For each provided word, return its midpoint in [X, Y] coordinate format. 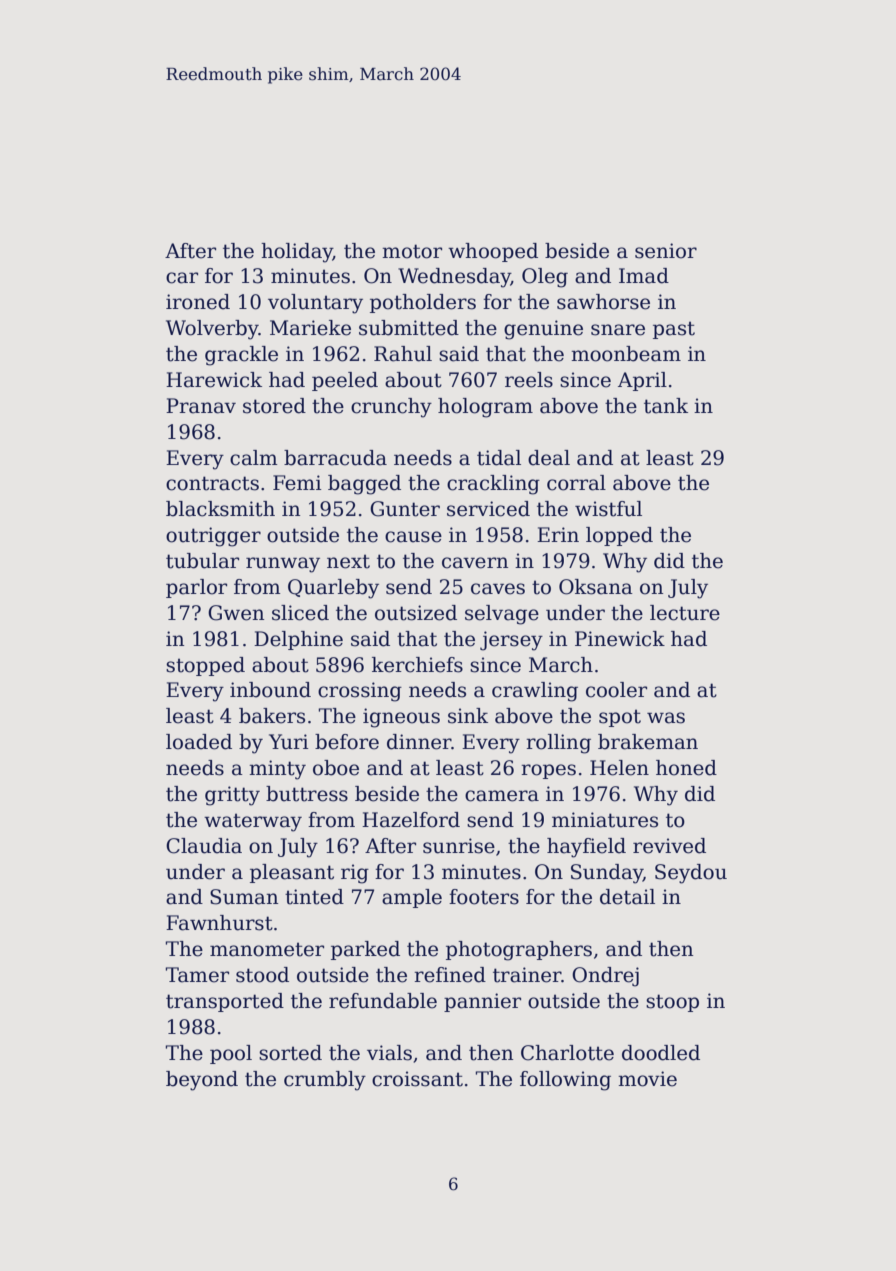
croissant [417, 1079]
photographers [519, 951]
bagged [364, 485]
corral [576, 483]
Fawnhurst [219, 923]
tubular [202, 561]
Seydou [691, 874]
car [182, 278]
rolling [558, 744]
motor [412, 251]
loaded [199, 742]
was [666, 718]
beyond [202, 1081]
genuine [543, 330]
